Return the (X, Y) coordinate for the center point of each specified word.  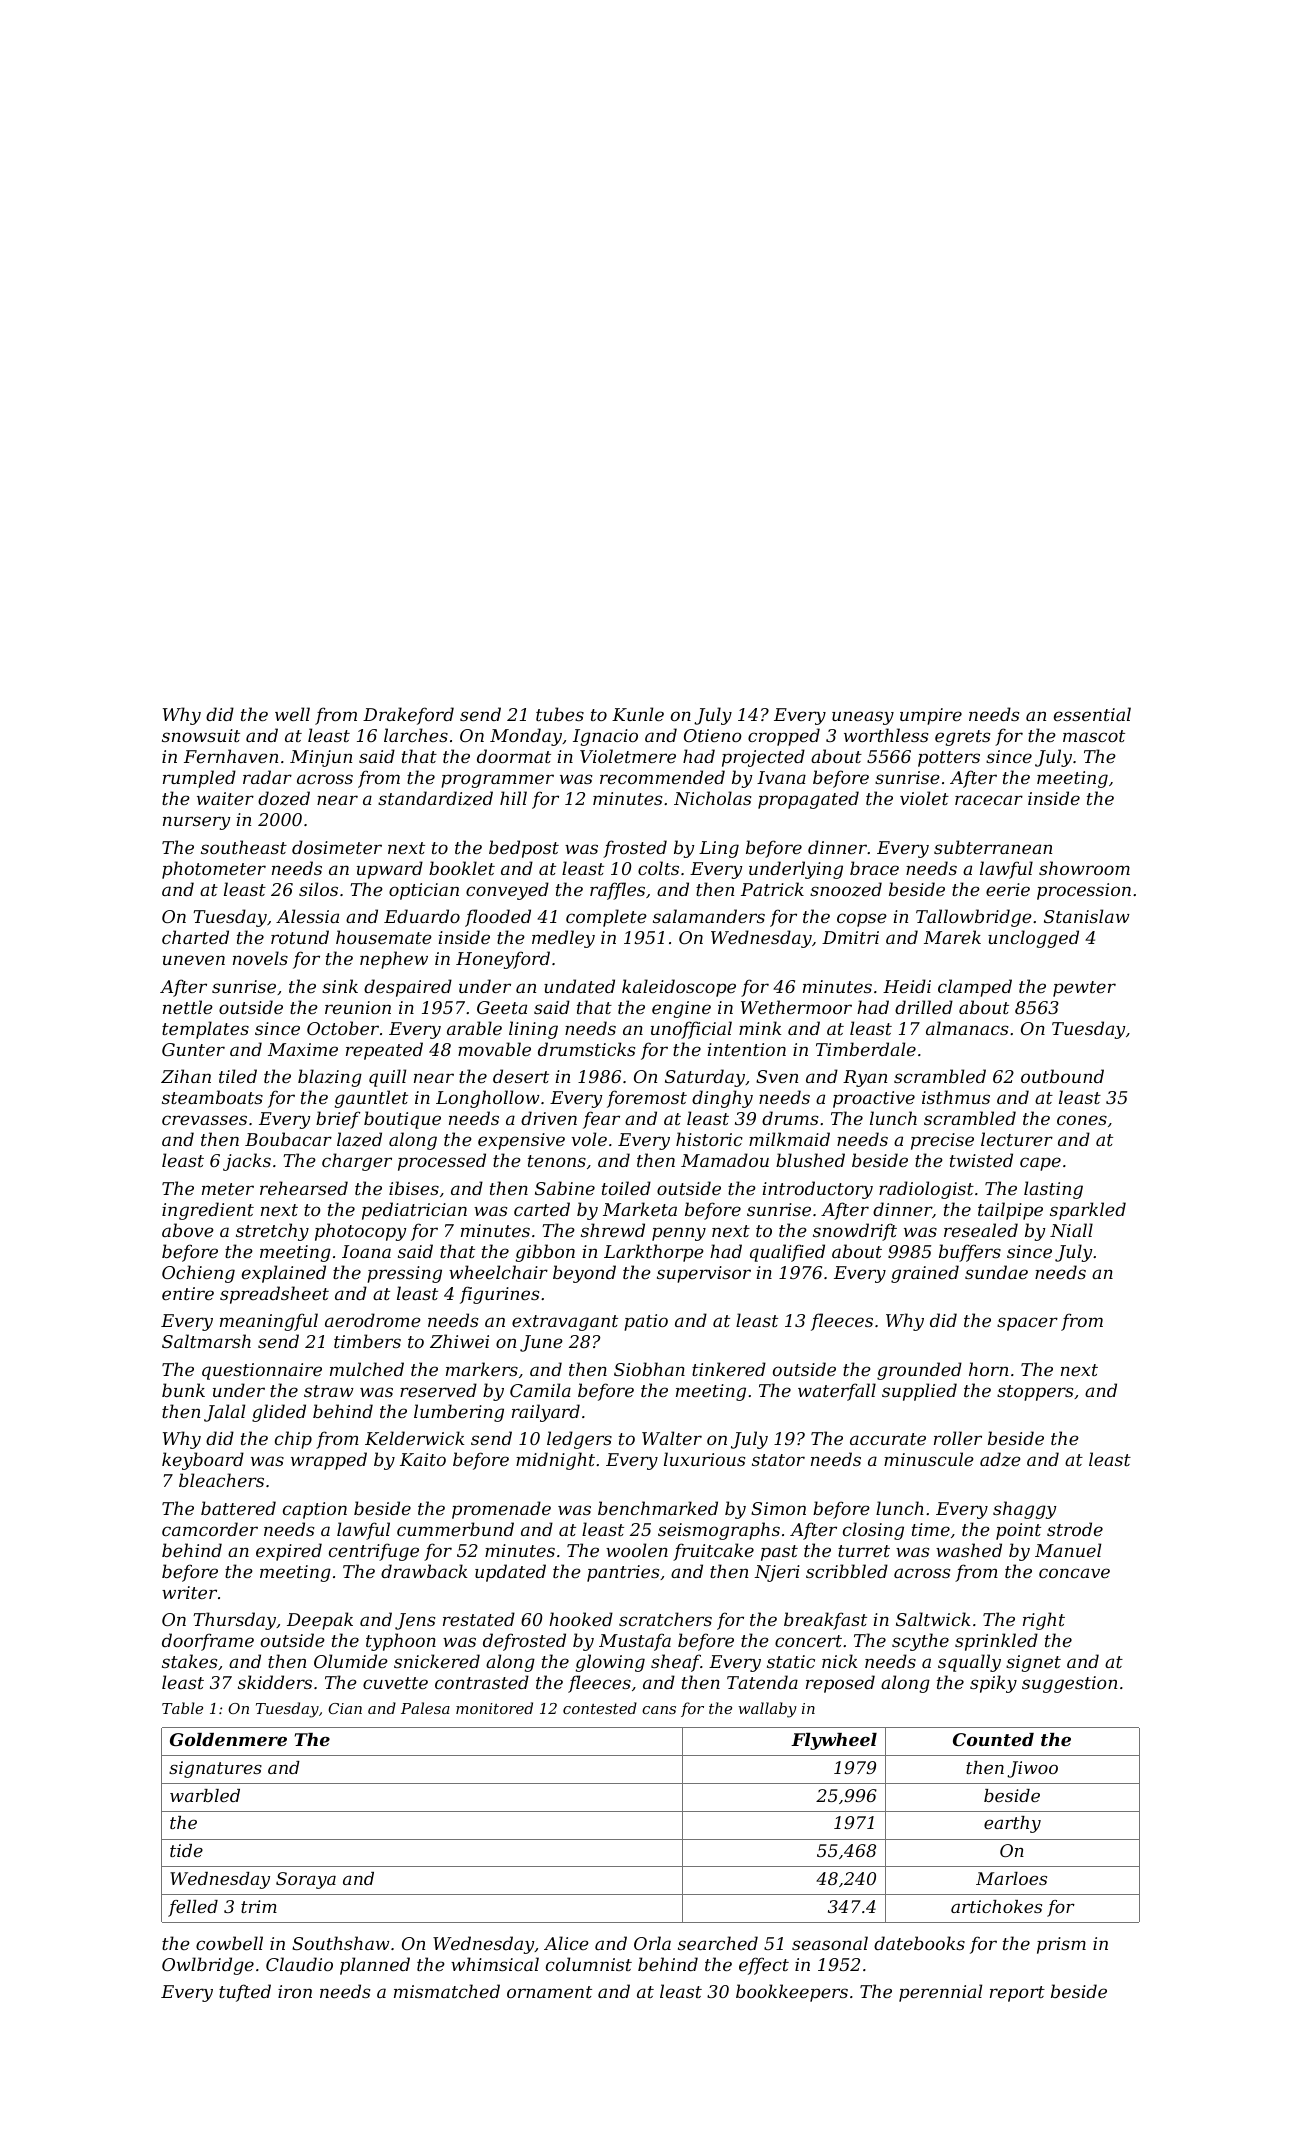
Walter (672, 1438)
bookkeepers (792, 1993)
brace (874, 868)
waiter (225, 798)
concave (1074, 1573)
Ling (719, 849)
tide (186, 1850)
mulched (367, 1369)
